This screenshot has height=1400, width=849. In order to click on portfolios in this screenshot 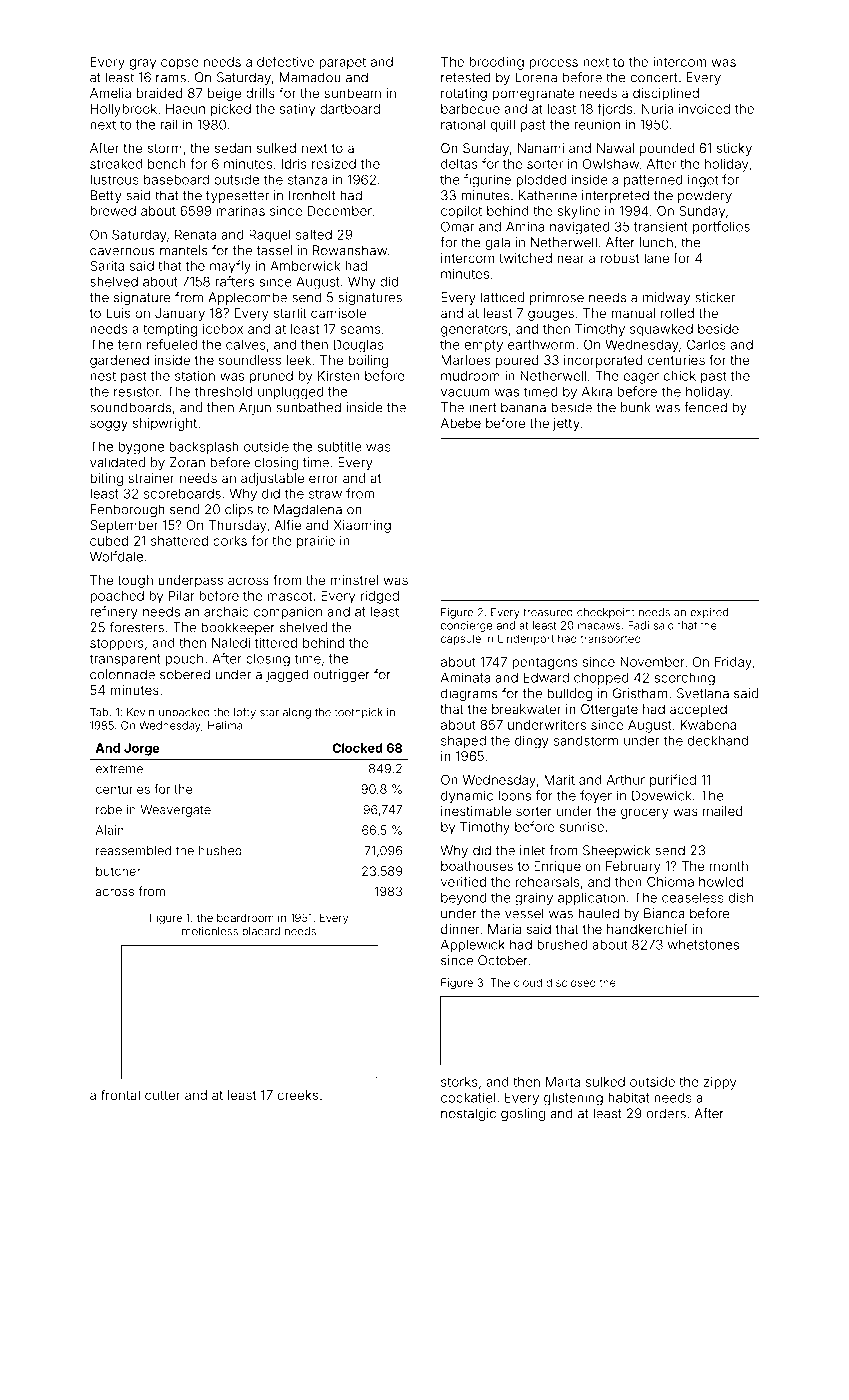, I will do `click(721, 227)`.
